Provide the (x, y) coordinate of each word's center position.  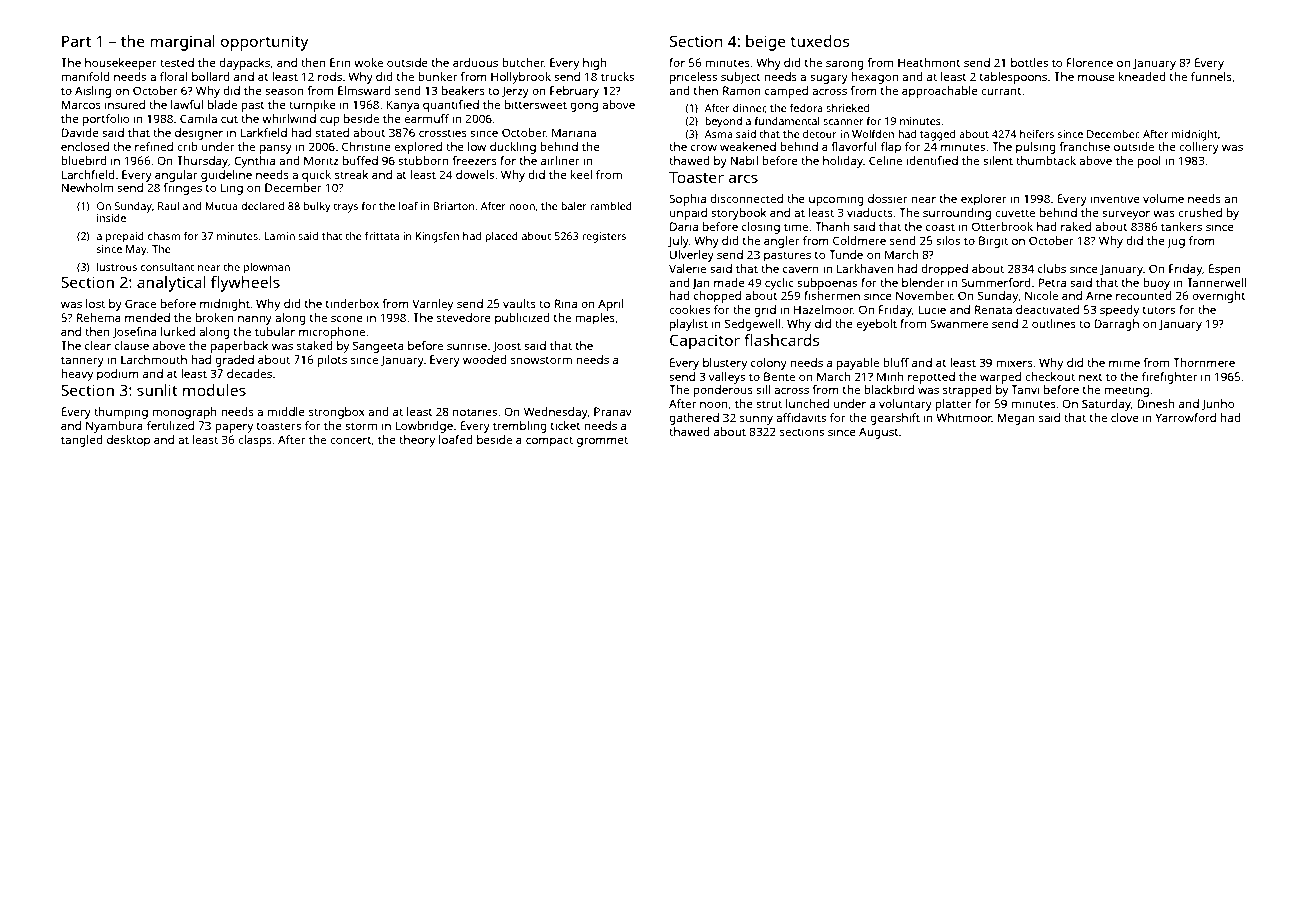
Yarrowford (1185, 417)
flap (891, 148)
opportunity (264, 43)
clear (98, 345)
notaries (475, 411)
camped (786, 92)
